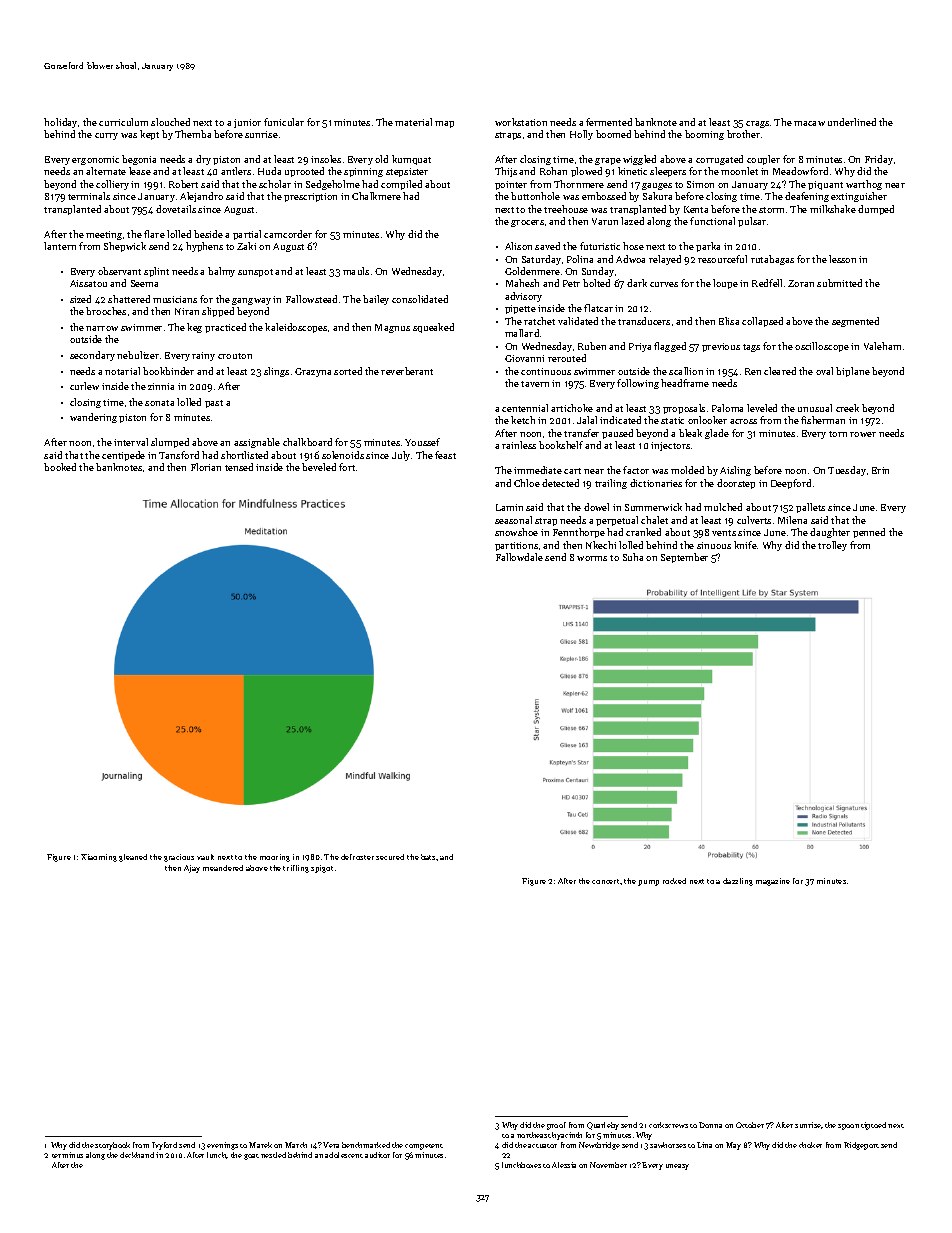 This image has height=1233, width=952. Describe the element at coordinates (606, 881) in the image. I see `concert` at that location.
